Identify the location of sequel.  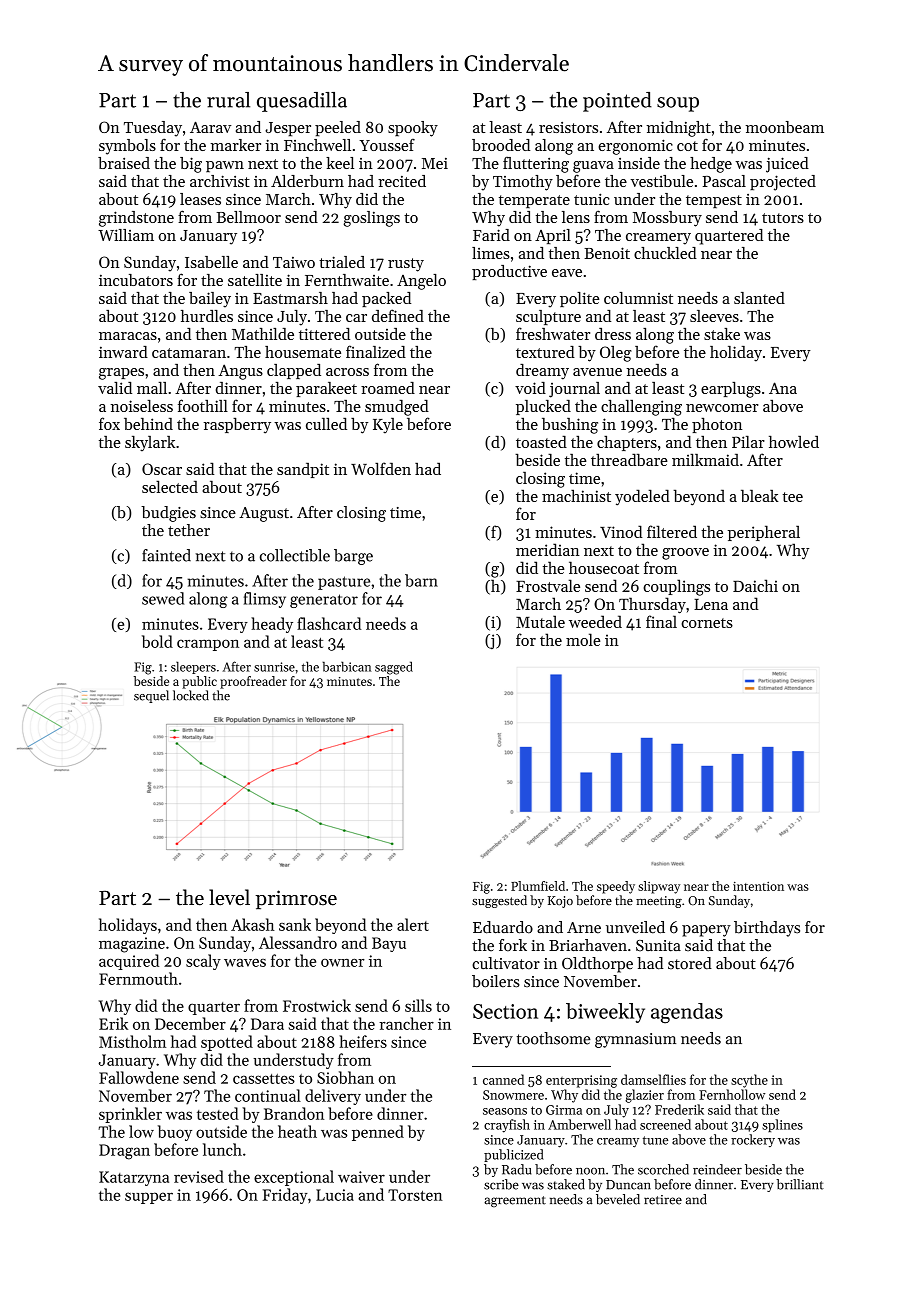
(151, 696).
